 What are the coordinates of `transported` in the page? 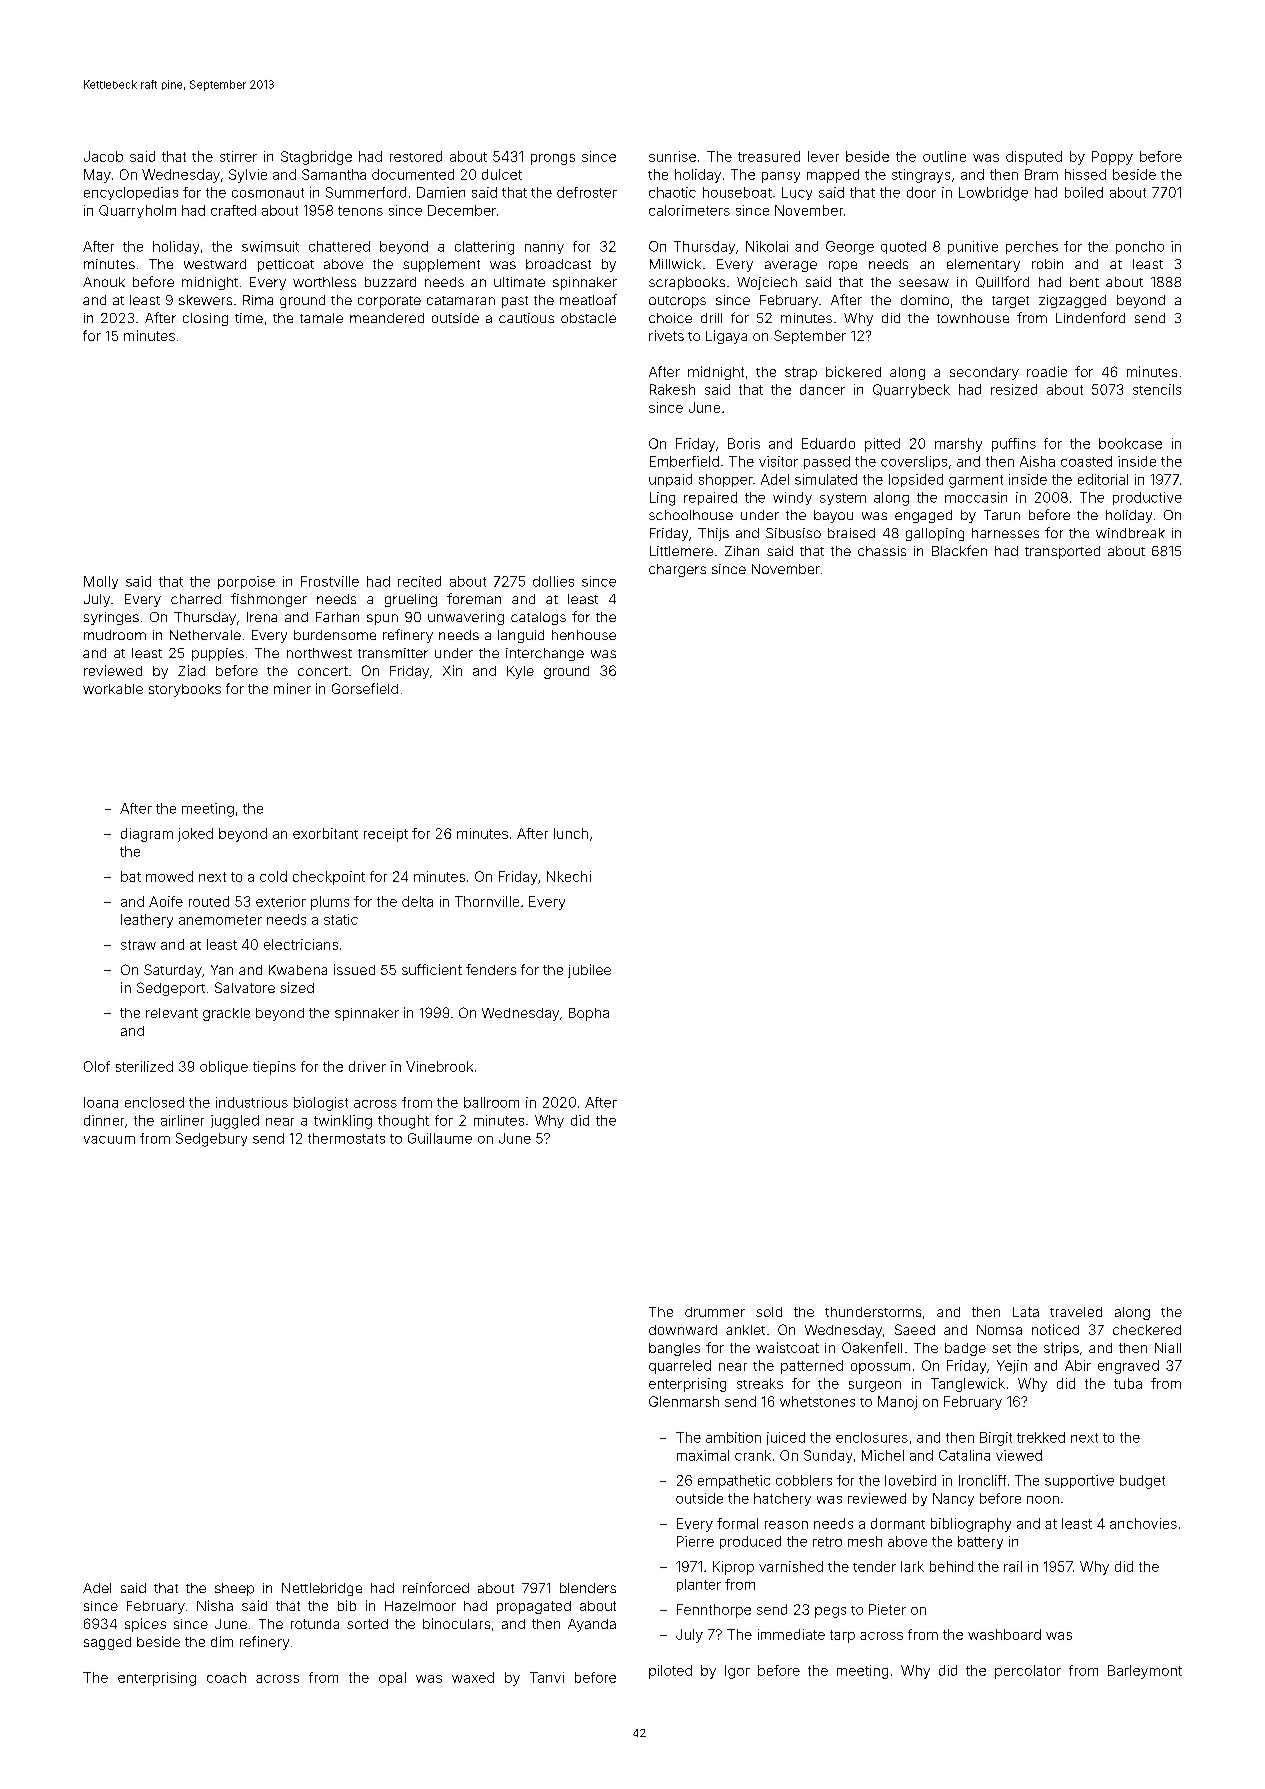 It's located at (1062, 552).
